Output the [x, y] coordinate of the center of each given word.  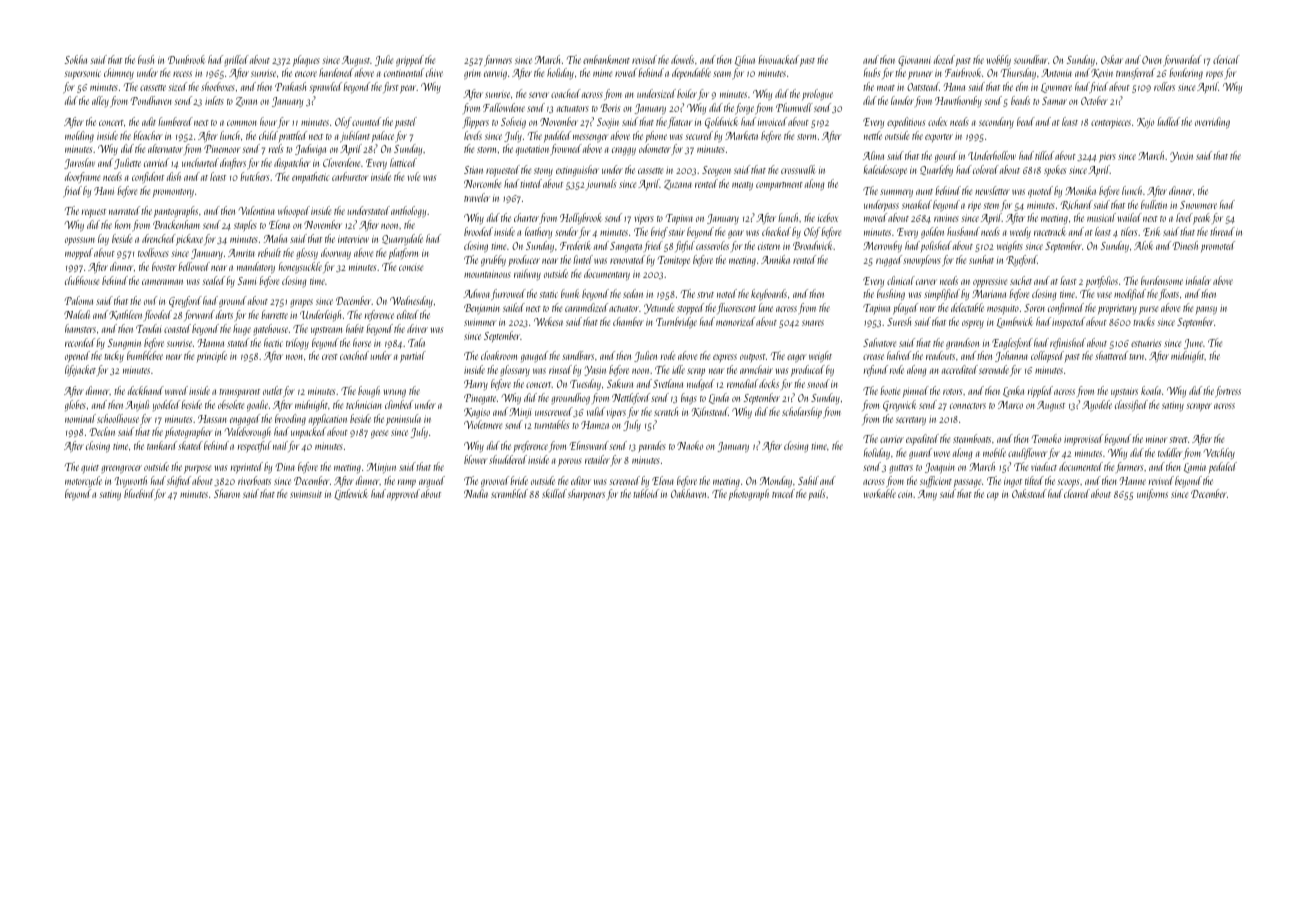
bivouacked [778, 59]
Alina [873, 155]
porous [570, 462]
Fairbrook [963, 72]
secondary [996, 122]
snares [813, 323]
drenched [159, 238]
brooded [478, 231]
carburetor [350, 176]
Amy [927, 495]
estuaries [1146, 343]
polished [936, 246]
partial [413, 356]
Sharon [227, 493]
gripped [410, 60]
